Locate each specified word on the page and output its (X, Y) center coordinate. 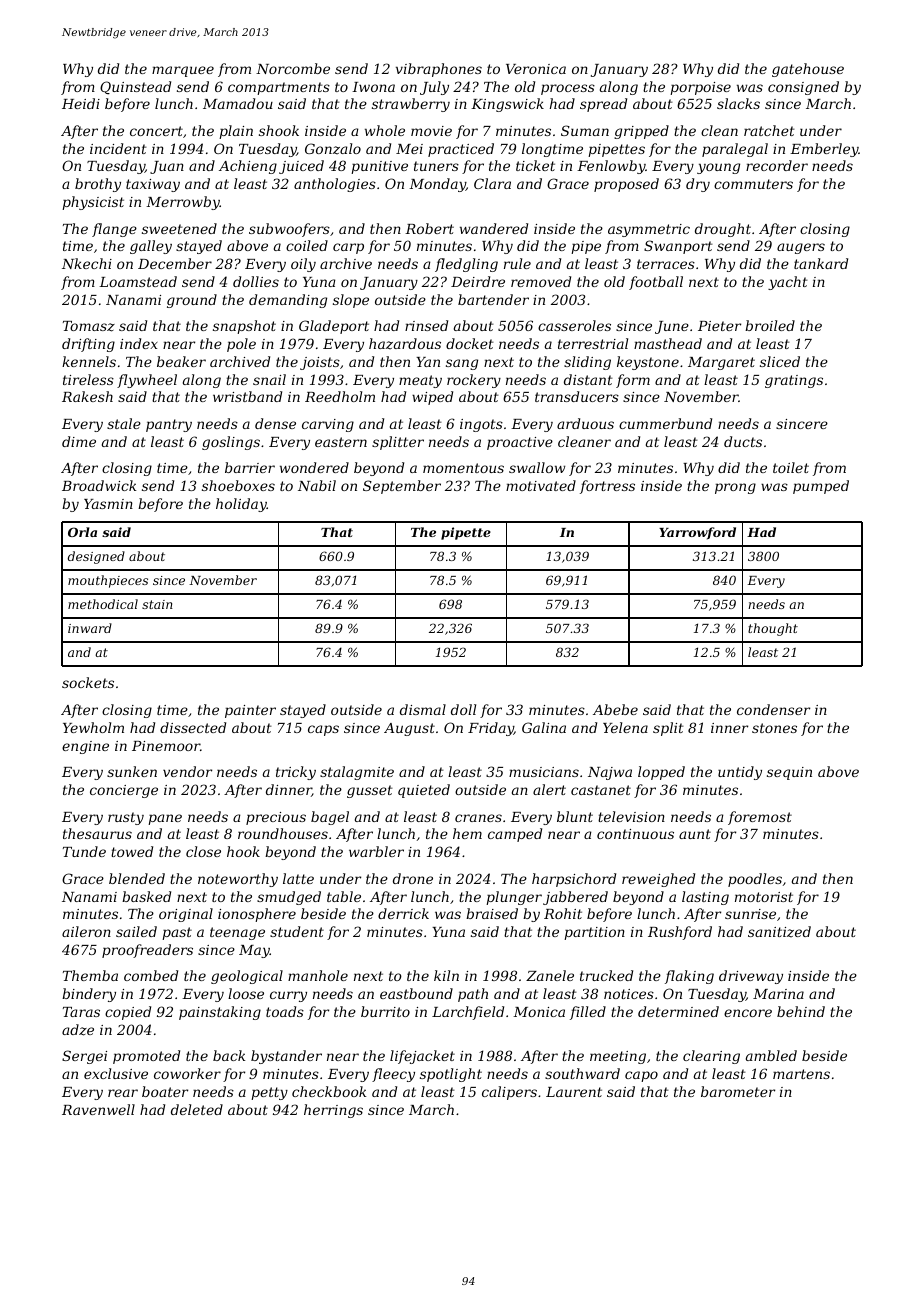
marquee (183, 71)
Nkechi (87, 263)
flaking (689, 977)
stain (157, 604)
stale (124, 423)
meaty (420, 381)
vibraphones (439, 70)
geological (247, 977)
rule (517, 263)
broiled (770, 325)
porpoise (700, 88)
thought (773, 629)
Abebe (615, 709)
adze (78, 1030)
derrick (403, 913)
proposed (626, 185)
